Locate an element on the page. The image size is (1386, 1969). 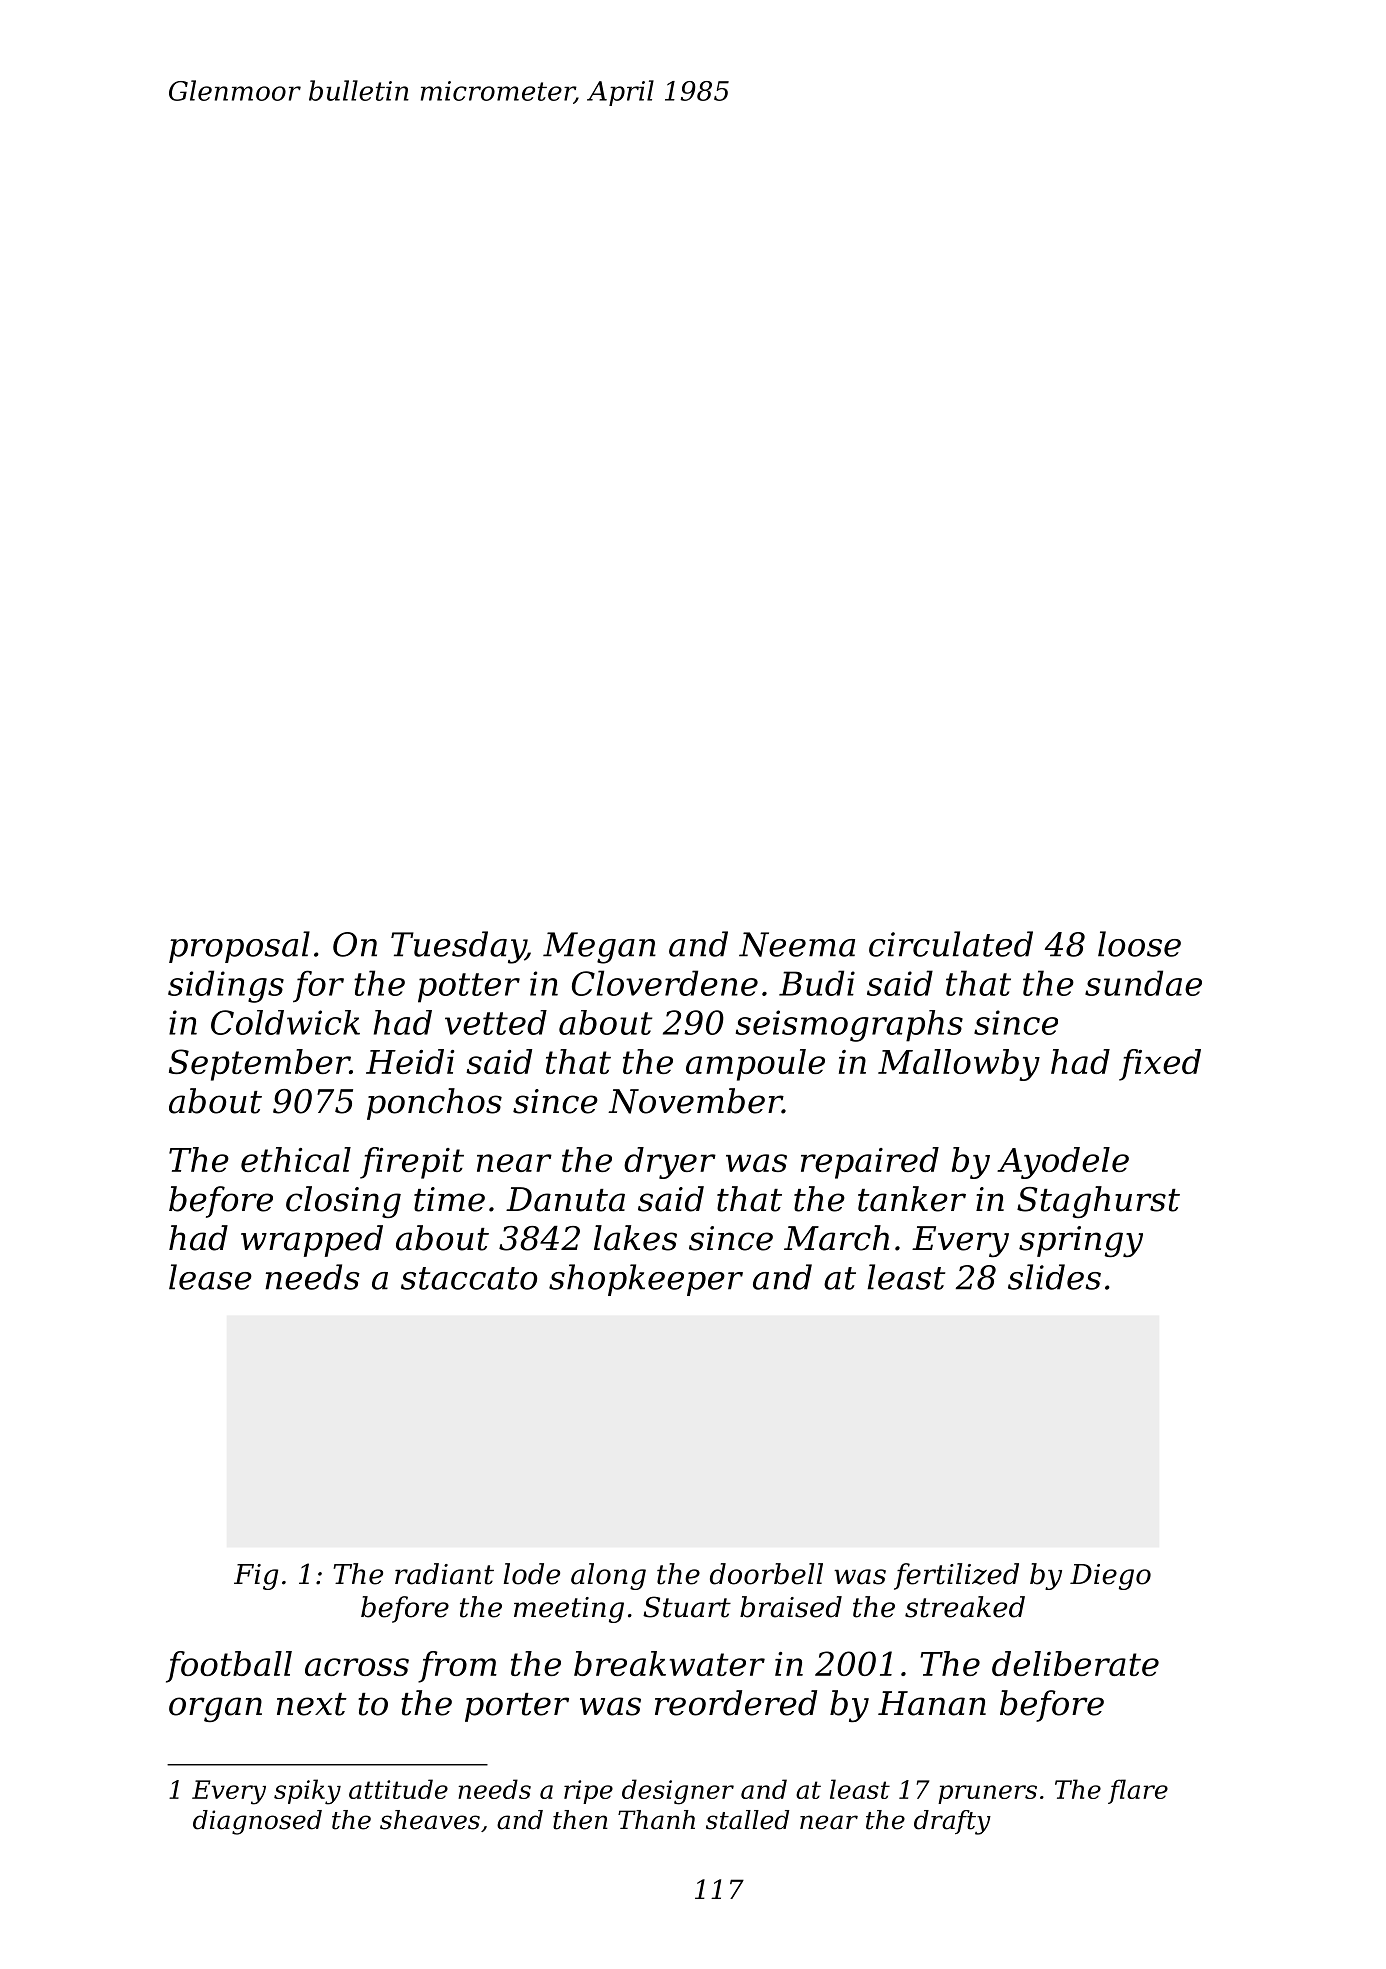
Staghurst is located at coordinates (1098, 1202).
